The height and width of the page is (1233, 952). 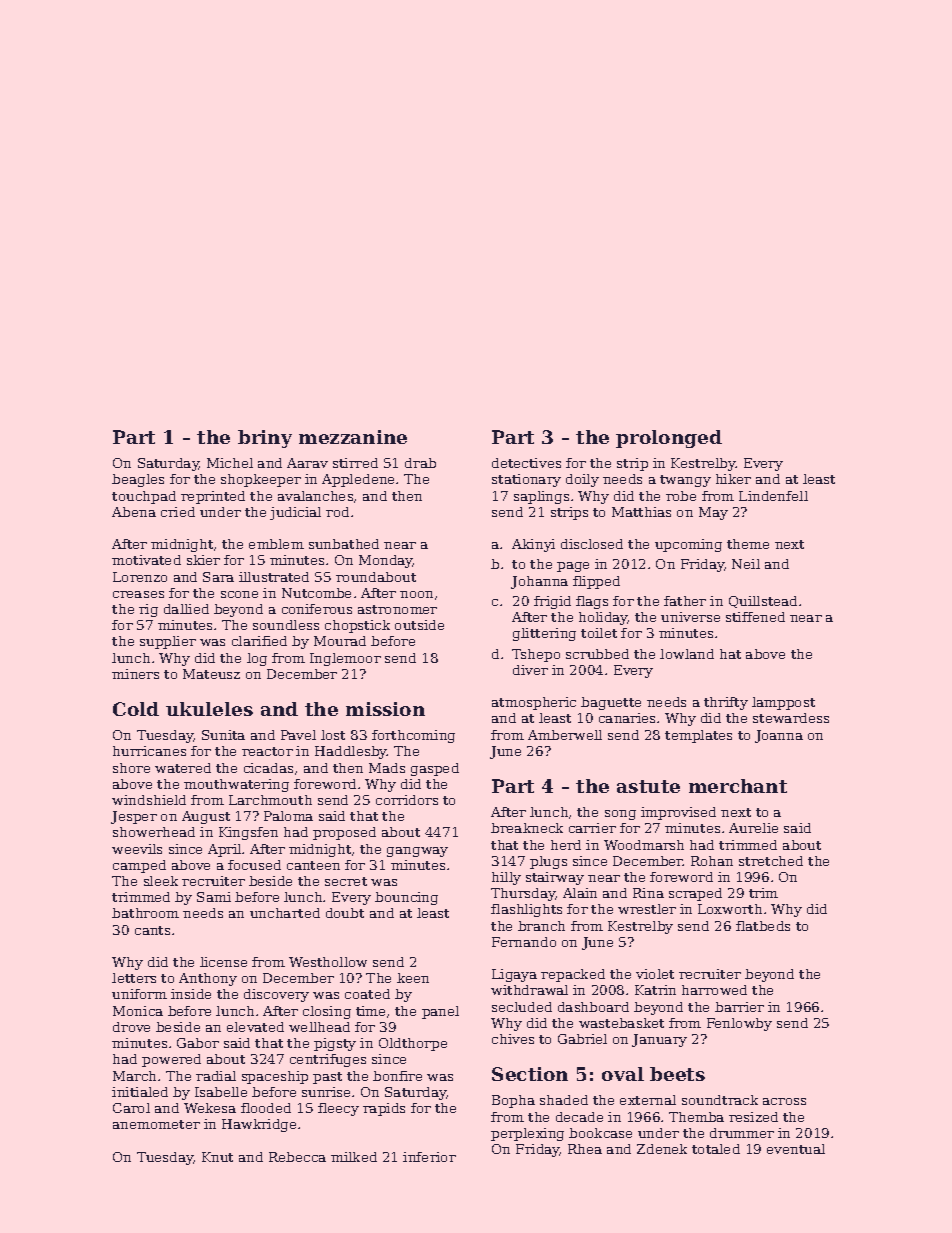 I want to click on briny, so click(x=265, y=439).
